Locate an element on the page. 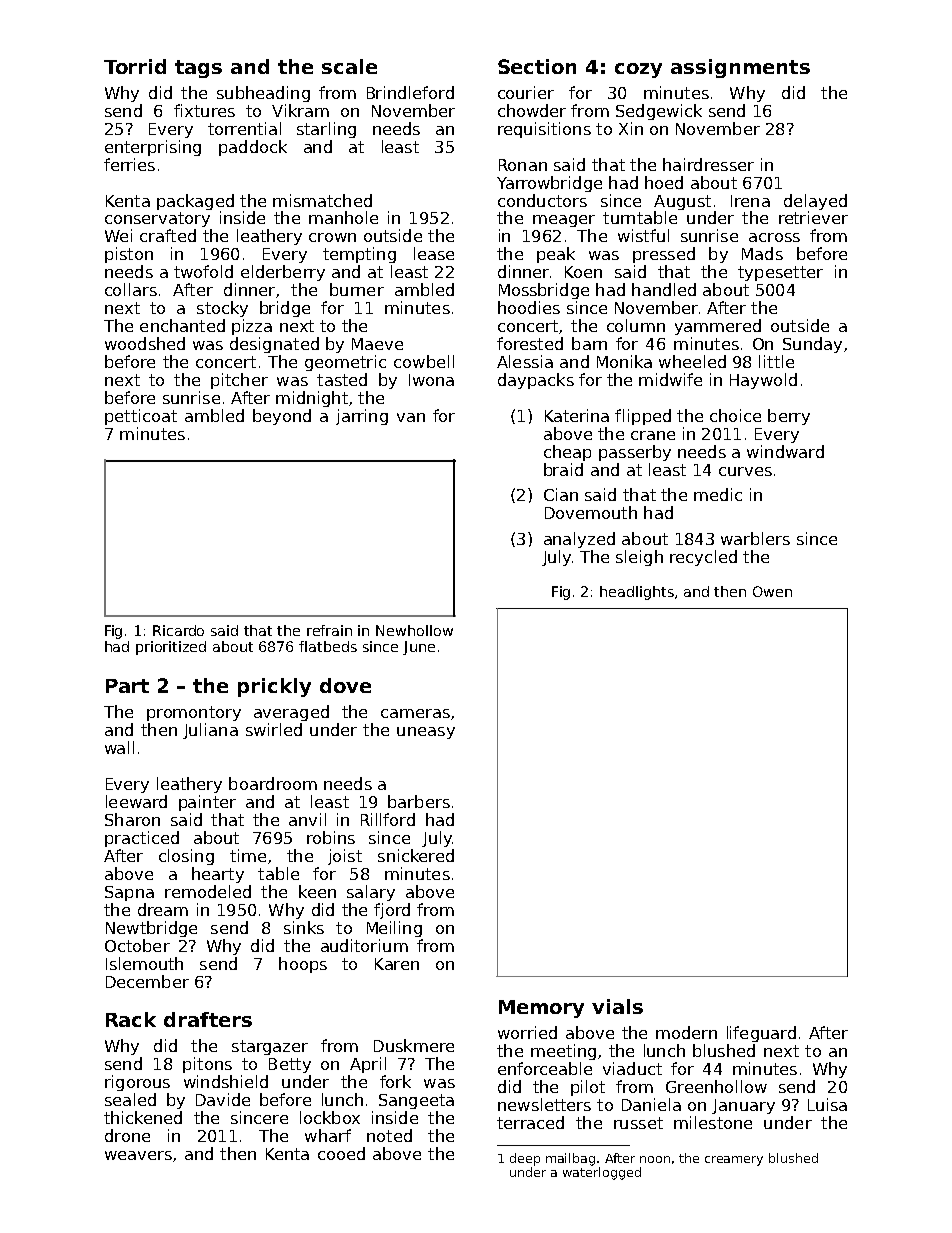  meager is located at coordinates (564, 221).
